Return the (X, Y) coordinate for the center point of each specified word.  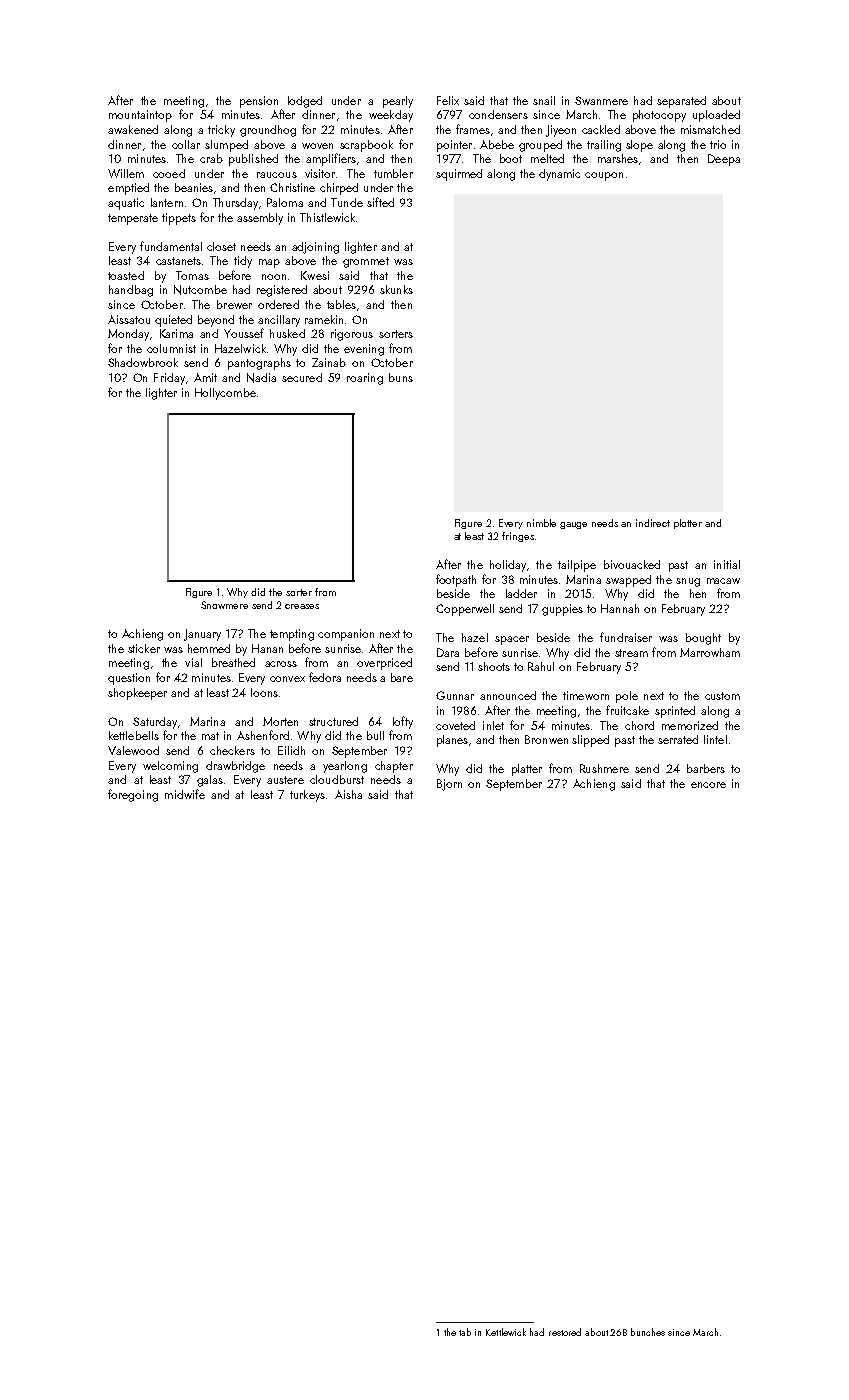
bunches (648, 1332)
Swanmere (601, 100)
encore (708, 785)
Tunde (347, 202)
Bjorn (449, 785)
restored (565, 1332)
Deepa (724, 160)
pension (259, 102)
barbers (706, 768)
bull (375, 735)
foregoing (133, 795)
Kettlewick (506, 1332)
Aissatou (129, 319)
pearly (398, 102)
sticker (144, 648)
